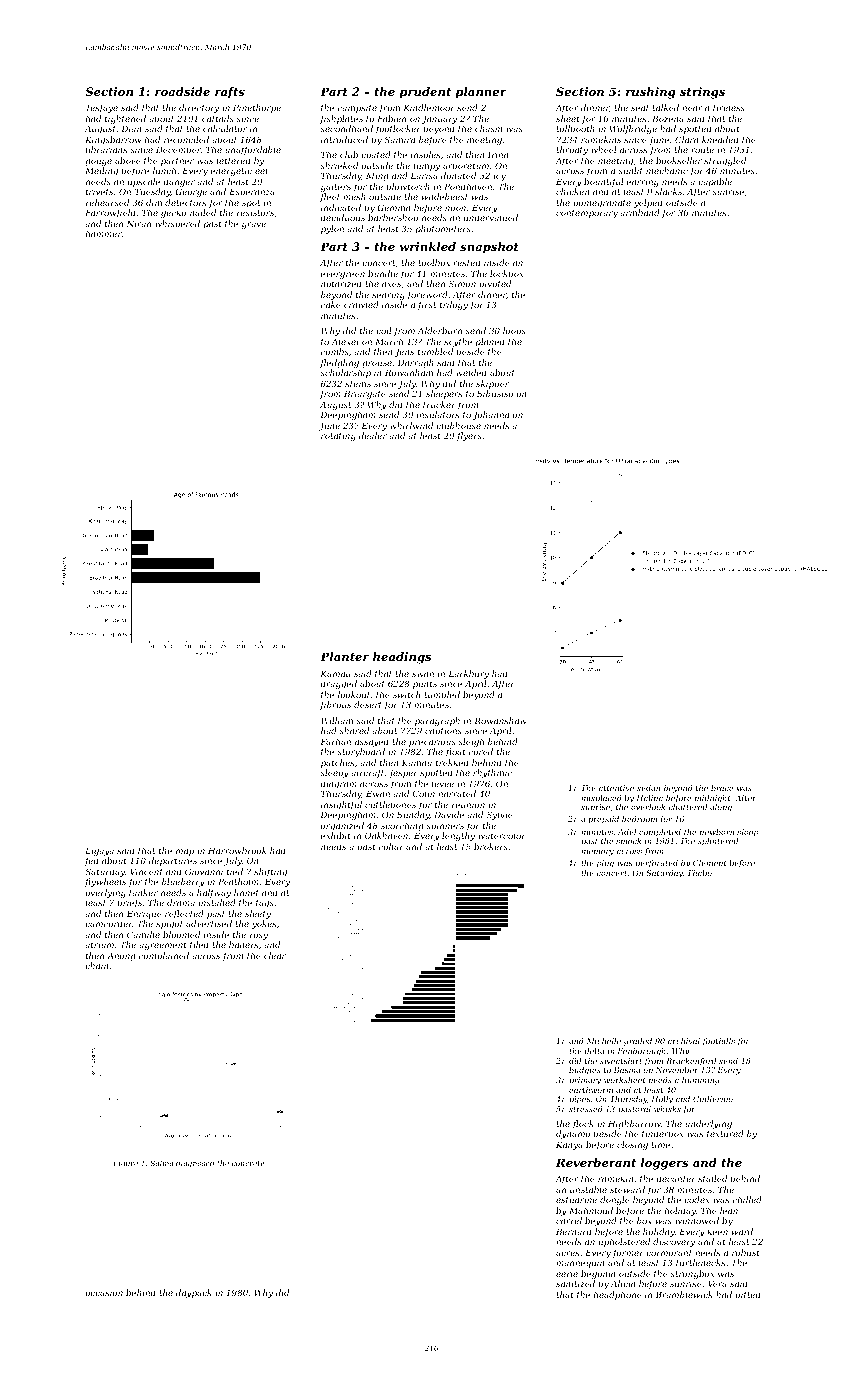  What do you see at coordinates (725, 161) in the page?
I see `struggled` at bounding box center [725, 161].
